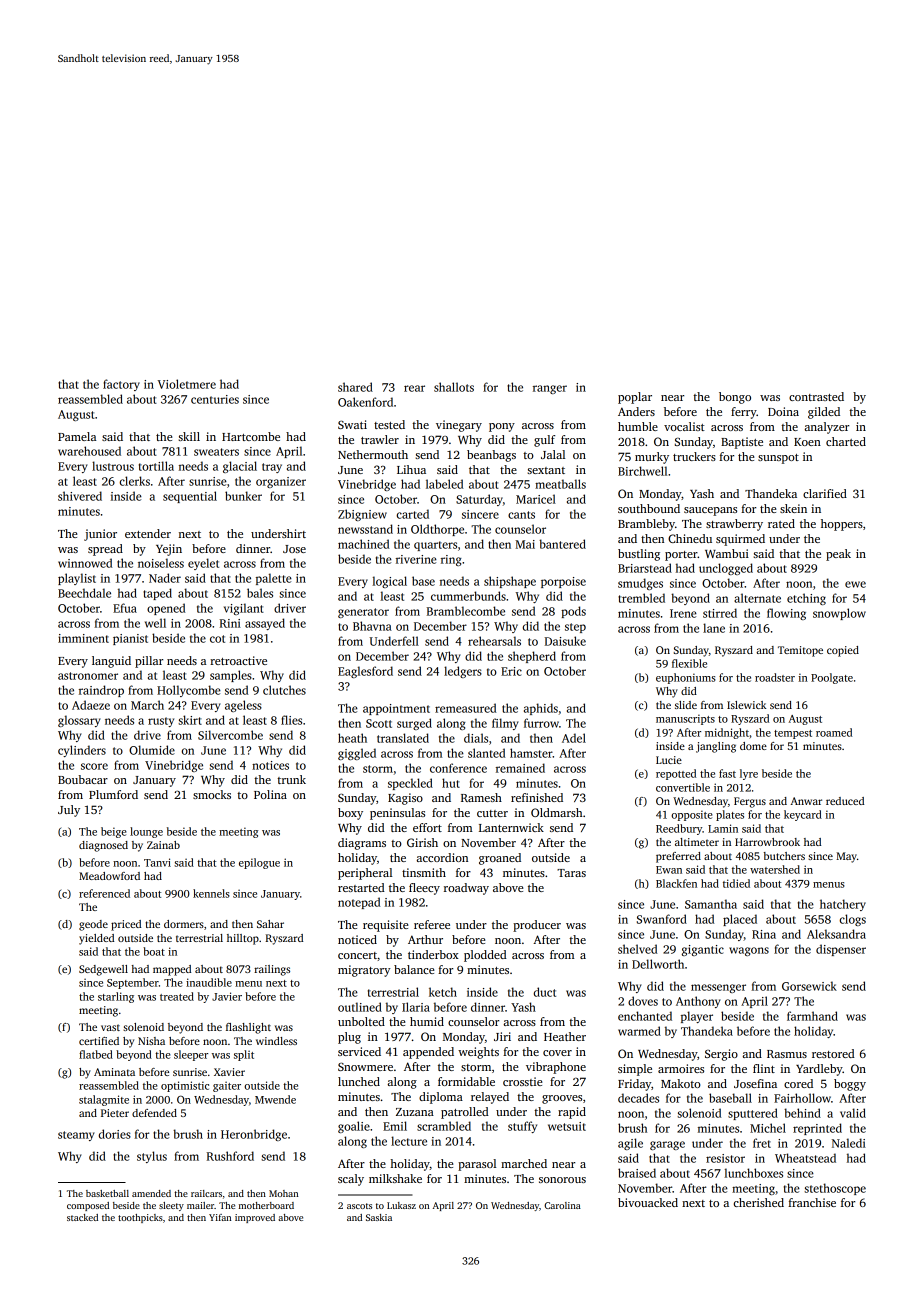  Describe the element at coordinates (783, 411) in the screenshot. I see `Doina` at that location.
